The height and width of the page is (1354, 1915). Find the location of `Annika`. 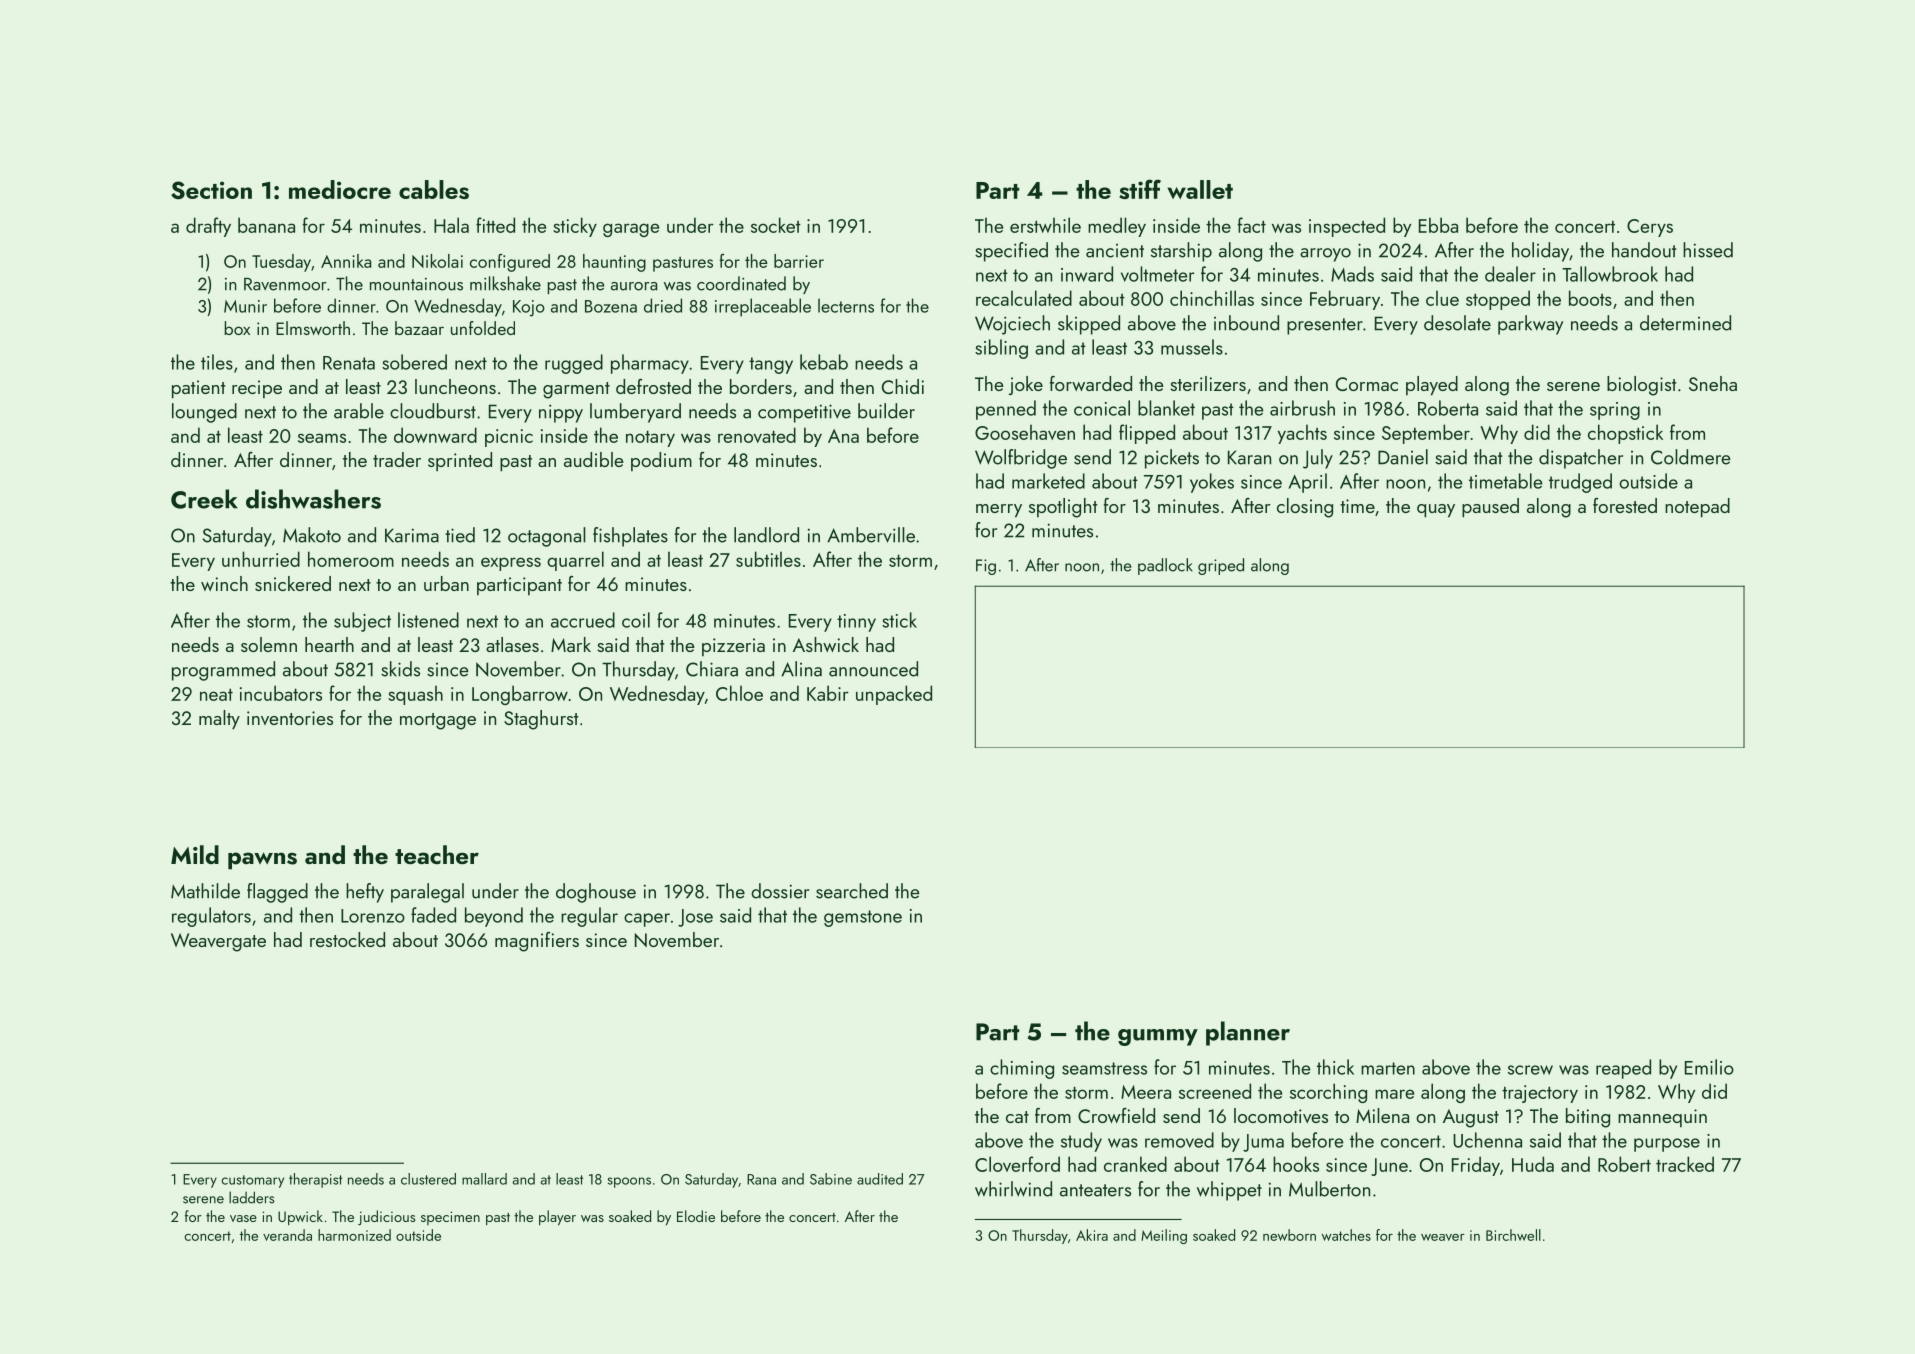

Annika is located at coordinates (346, 261).
